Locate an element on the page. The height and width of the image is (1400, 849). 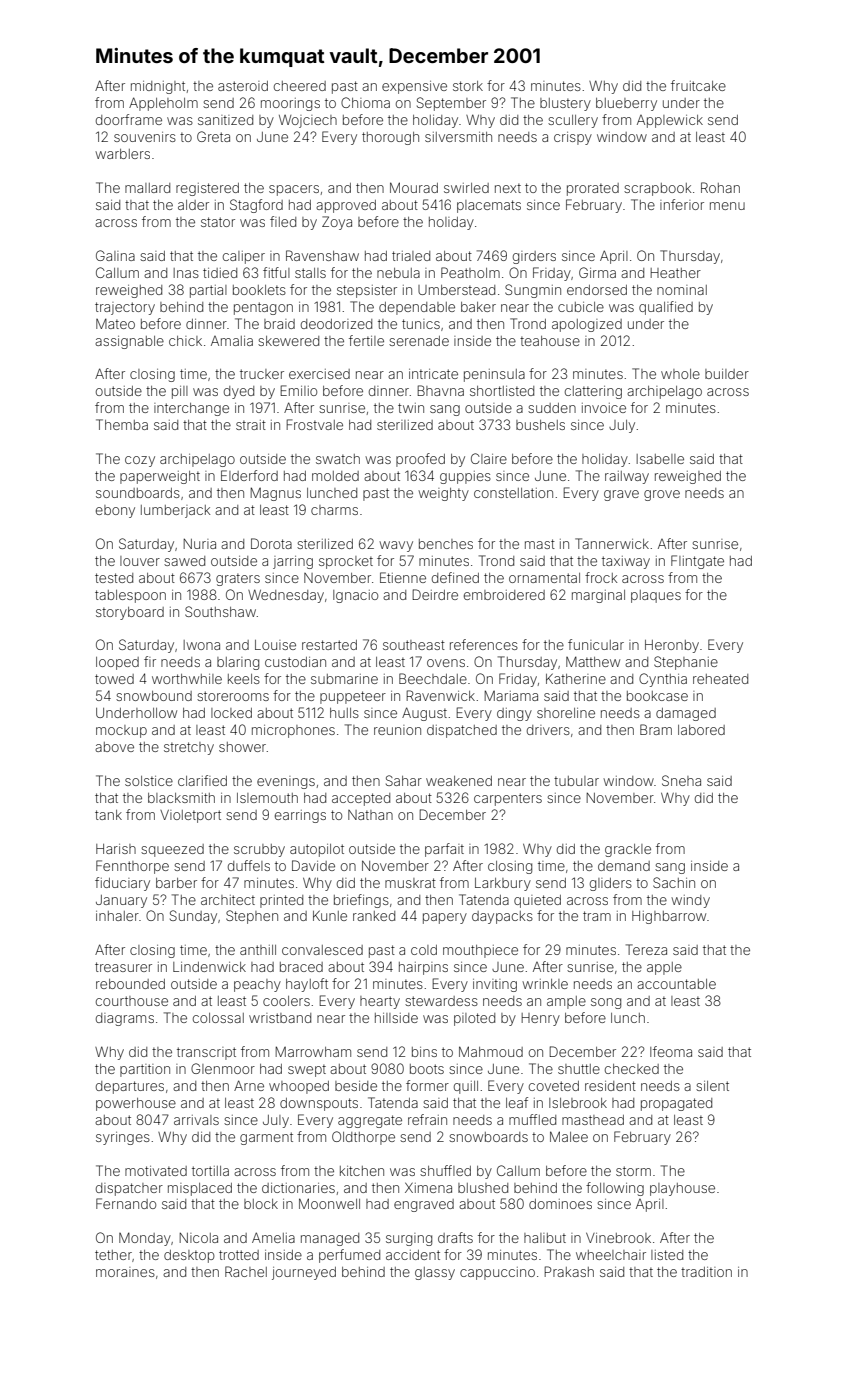
tether is located at coordinates (113, 1255).
